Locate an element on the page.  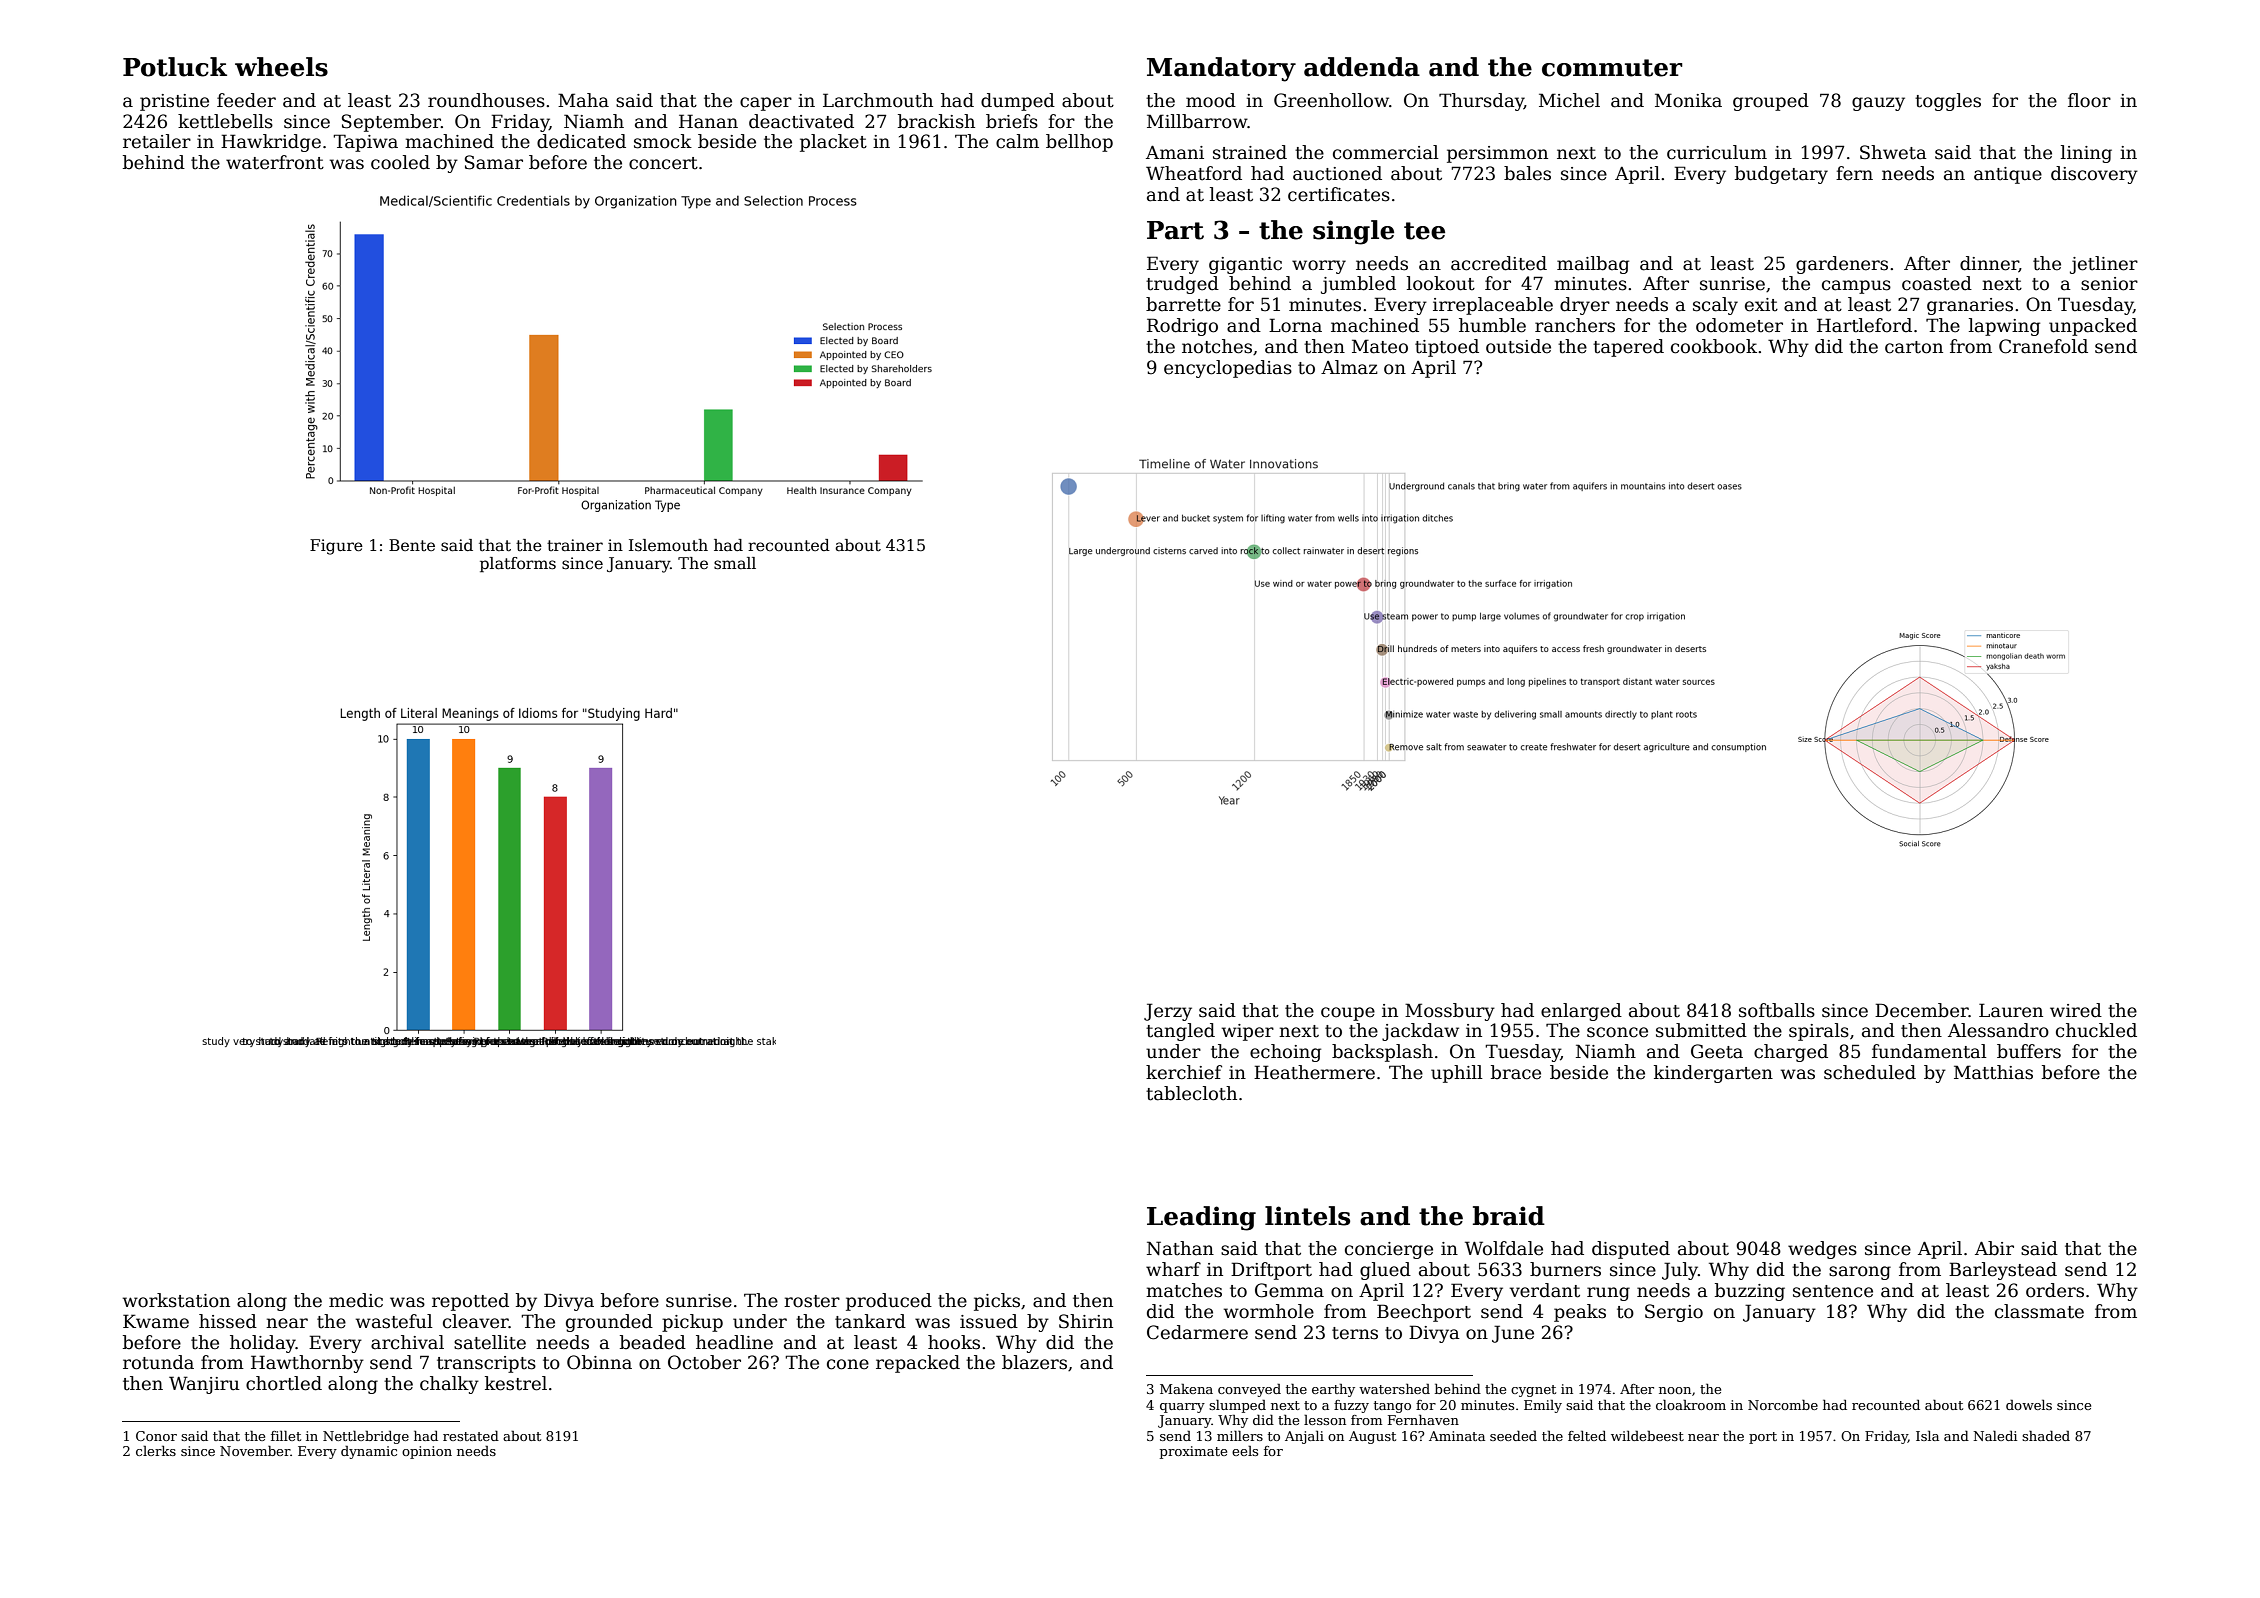
tangled is located at coordinates (1180, 1032).
